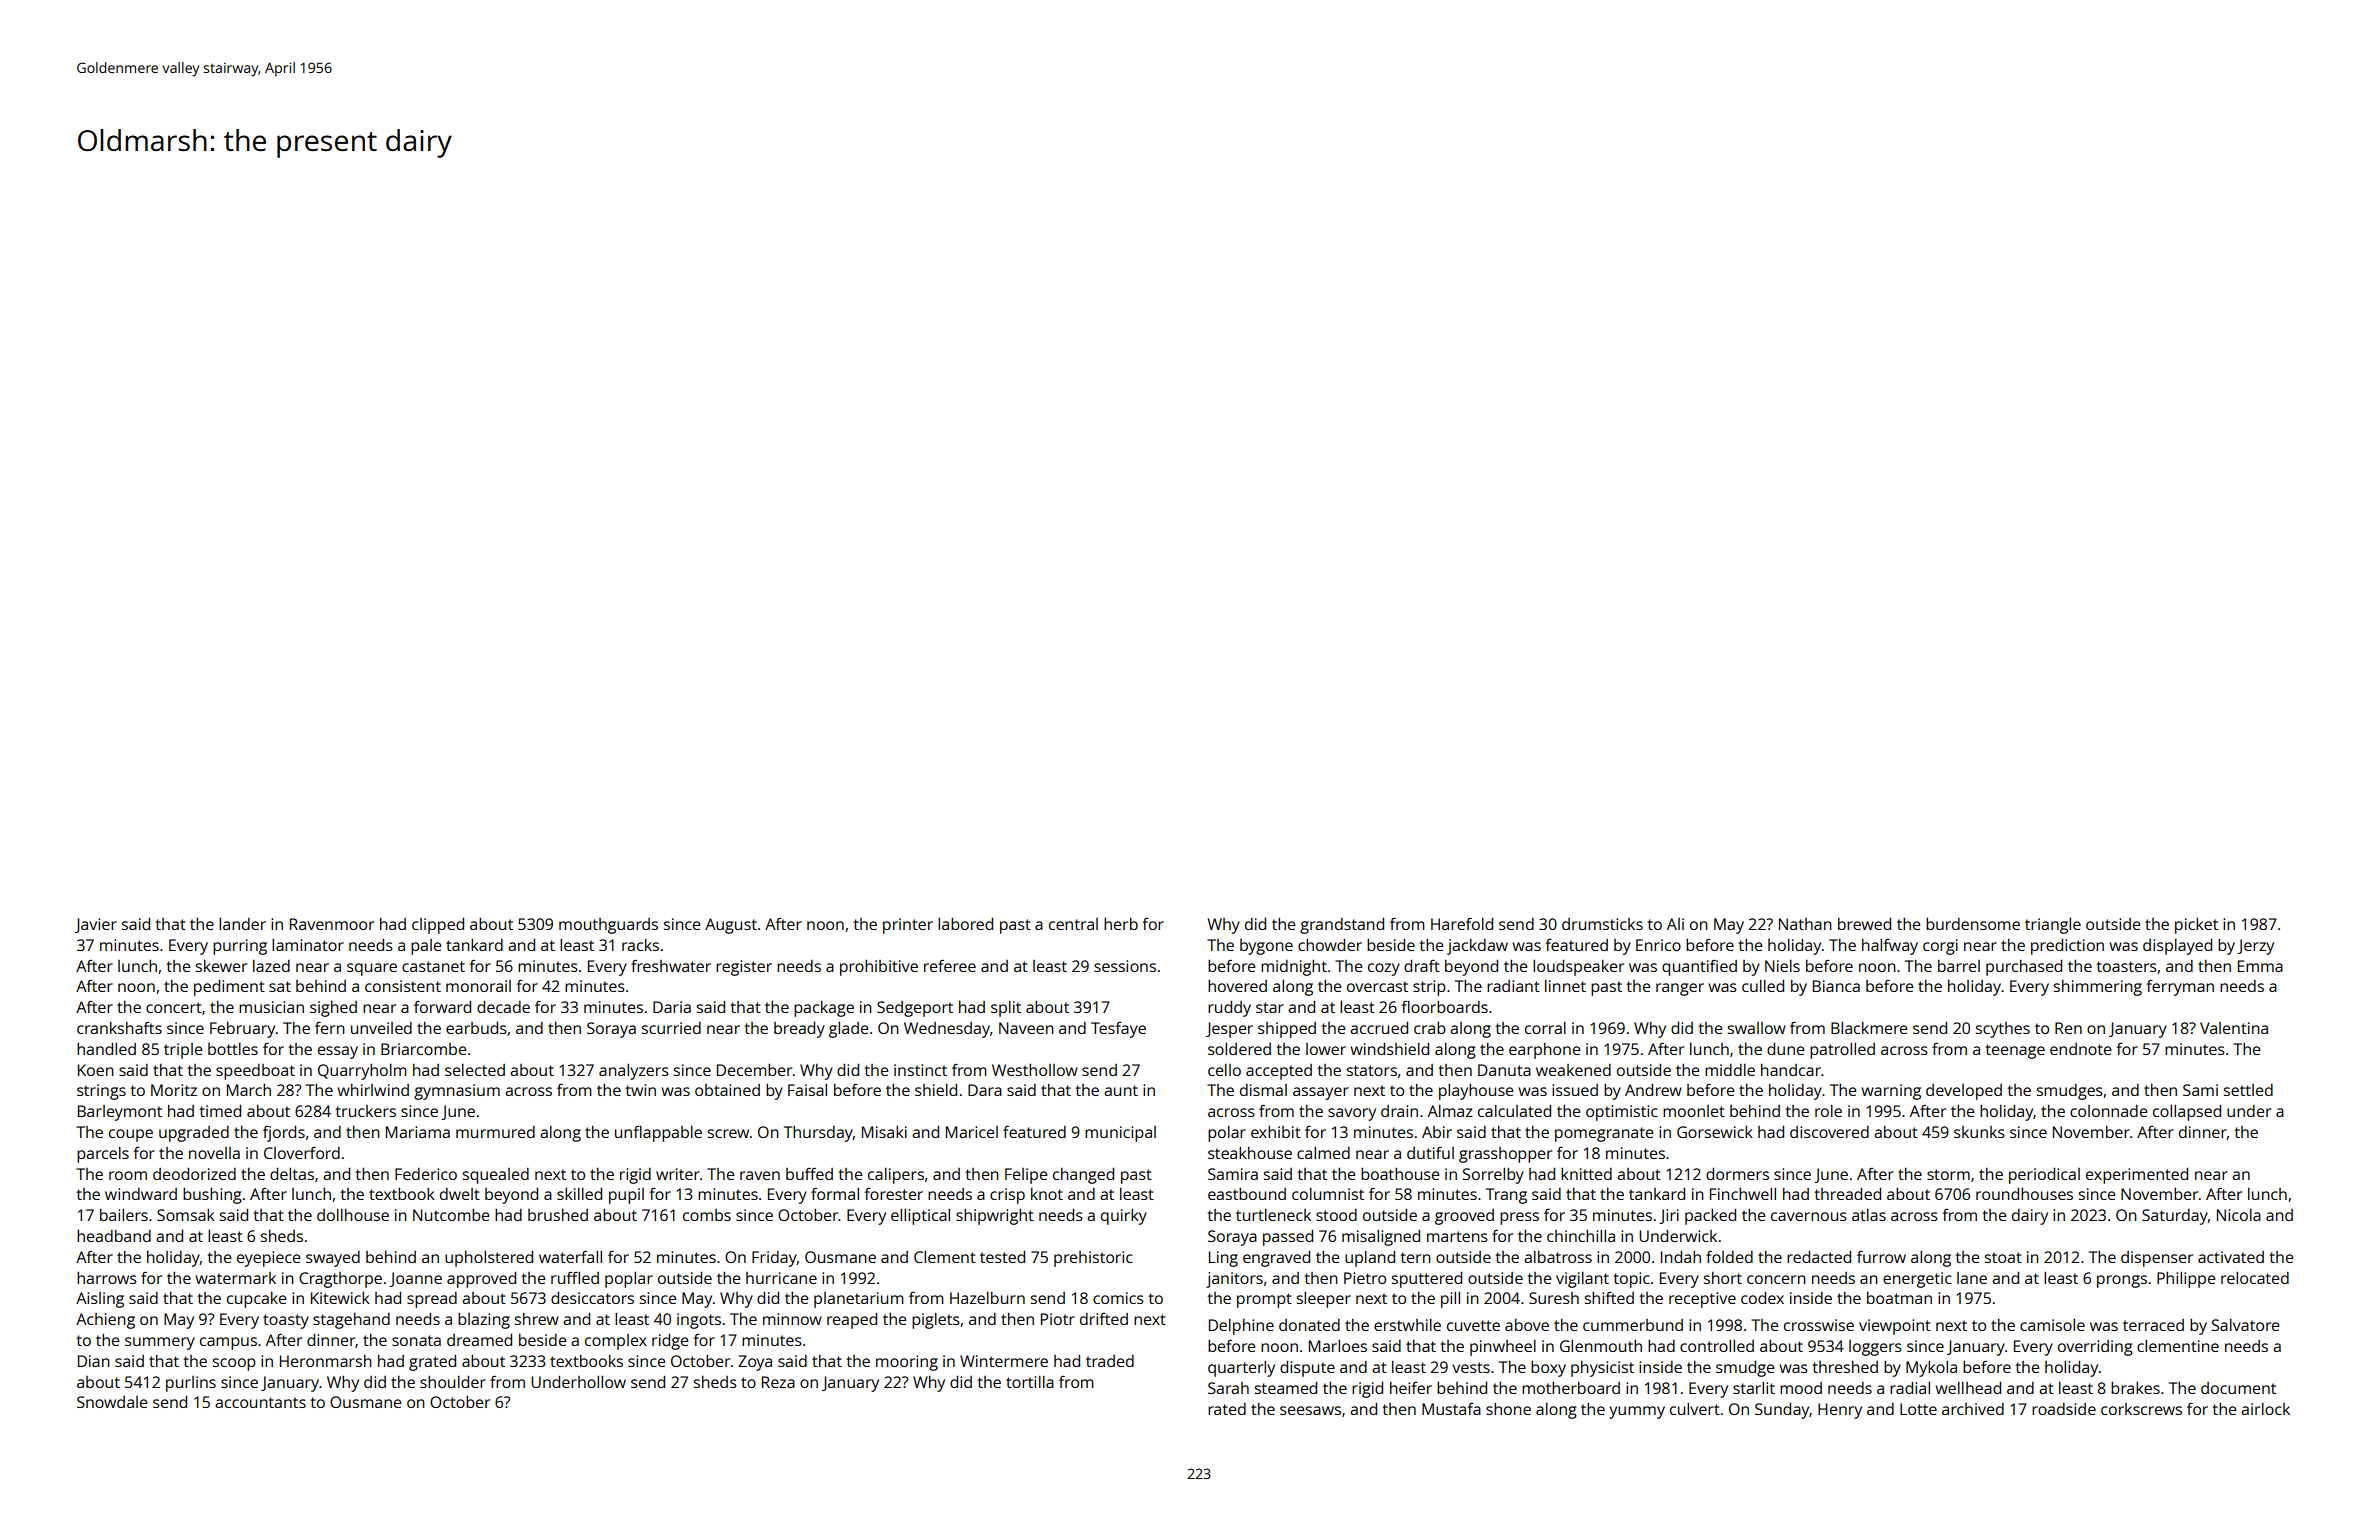 The height and width of the screenshot is (1536, 2374). What do you see at coordinates (707, 1215) in the screenshot?
I see `combs` at bounding box center [707, 1215].
